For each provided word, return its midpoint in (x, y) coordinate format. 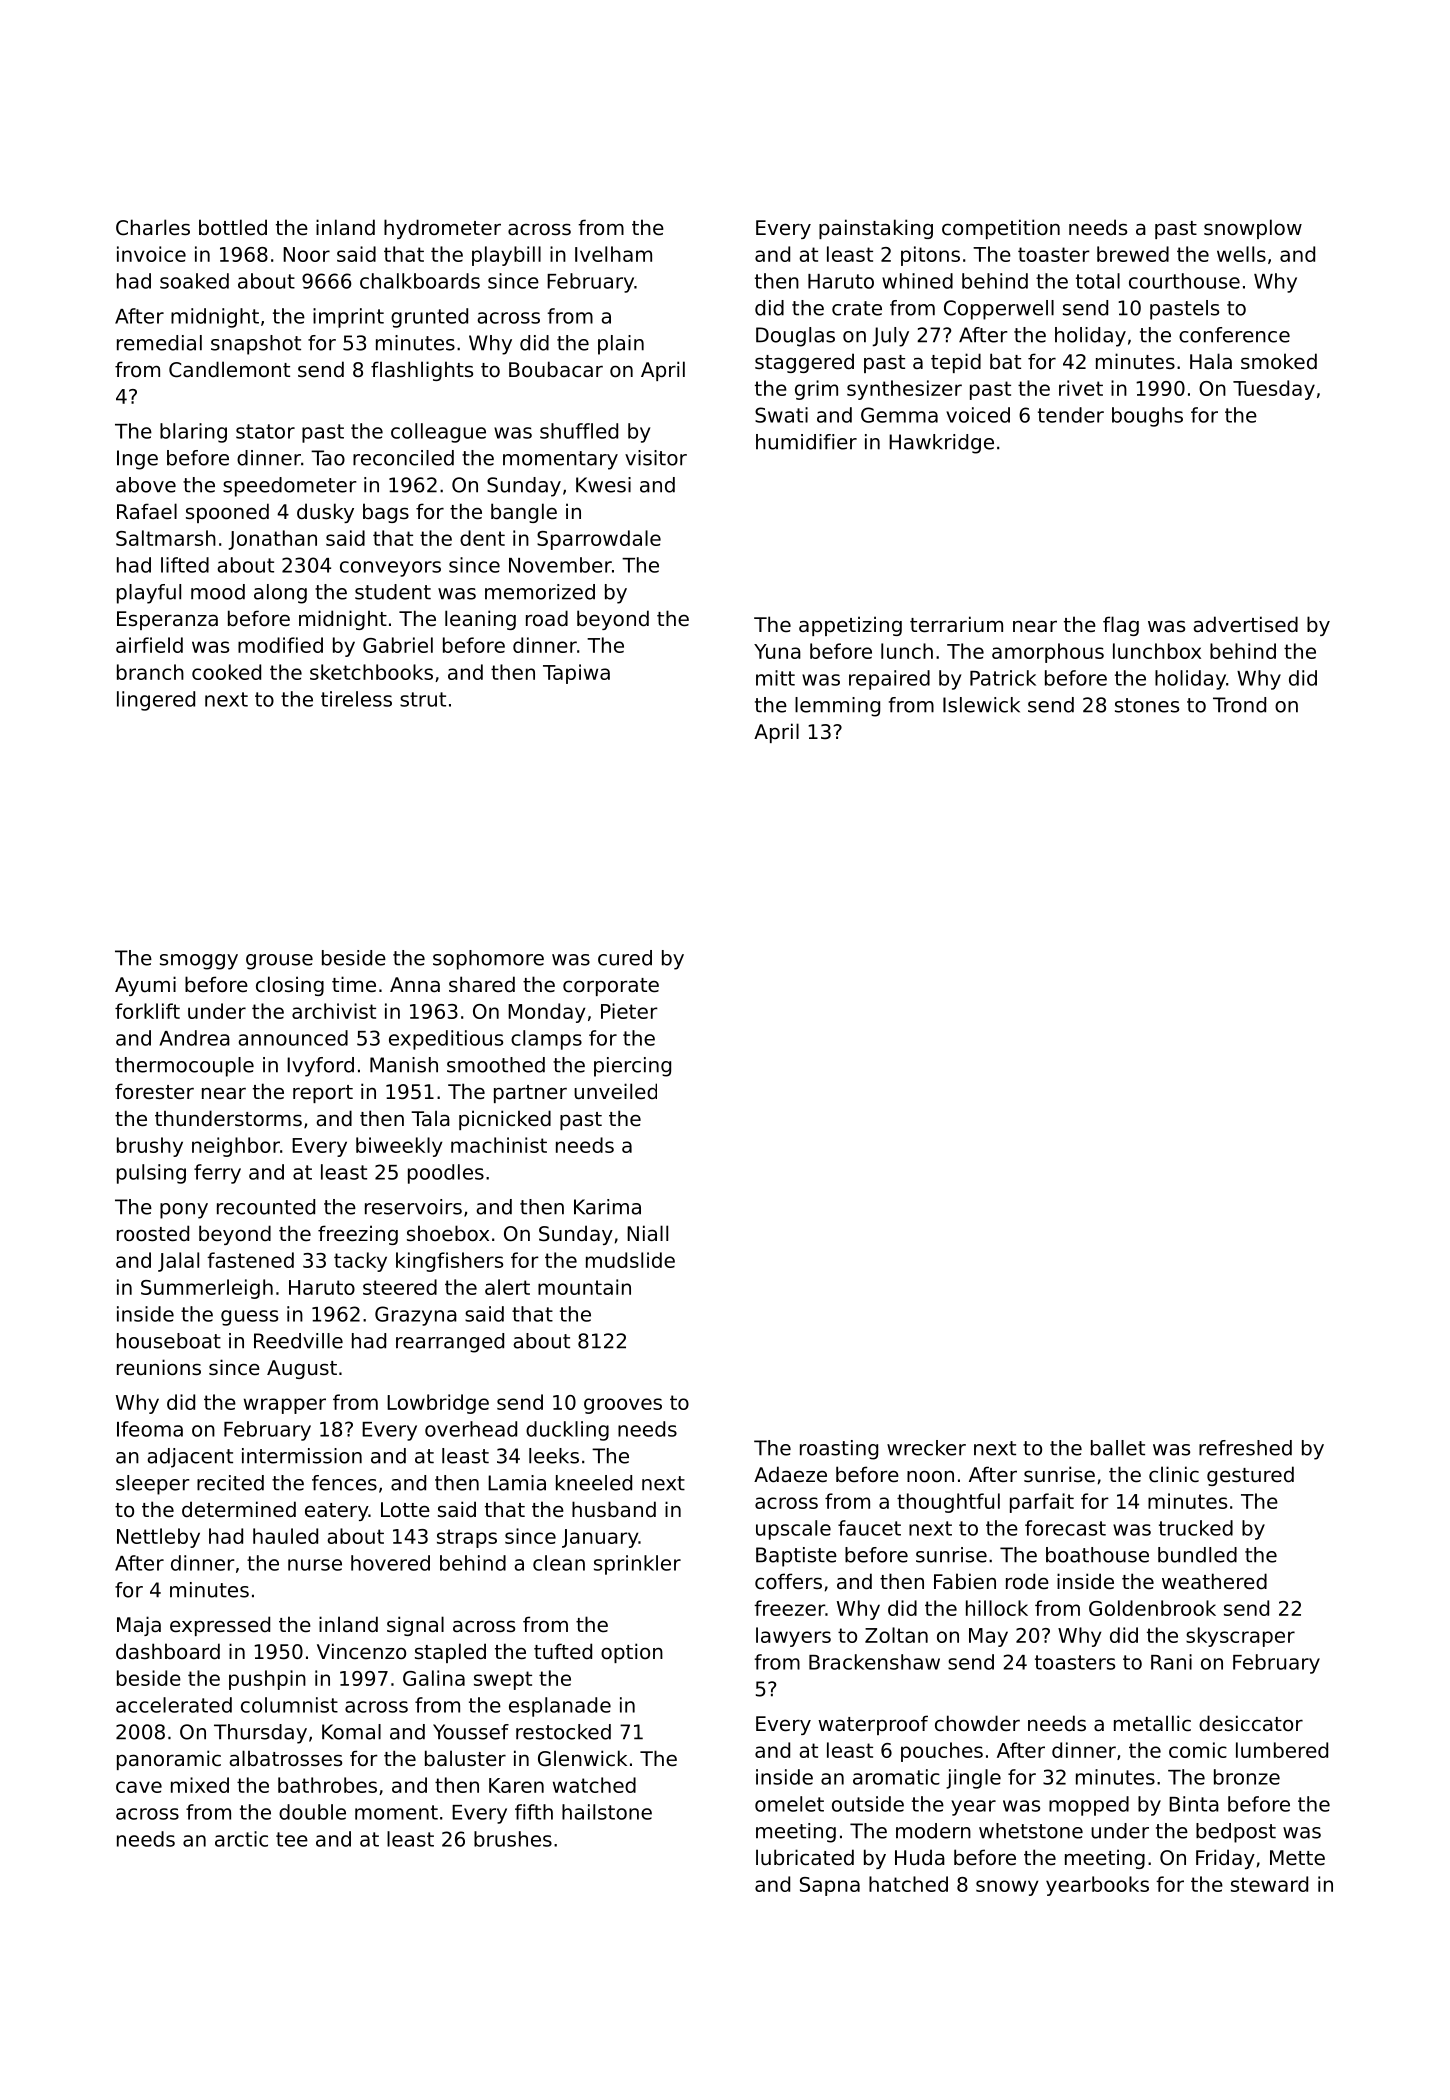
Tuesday (1274, 390)
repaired (889, 680)
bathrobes (327, 1785)
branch (150, 672)
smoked (1279, 361)
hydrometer (442, 229)
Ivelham (613, 254)
